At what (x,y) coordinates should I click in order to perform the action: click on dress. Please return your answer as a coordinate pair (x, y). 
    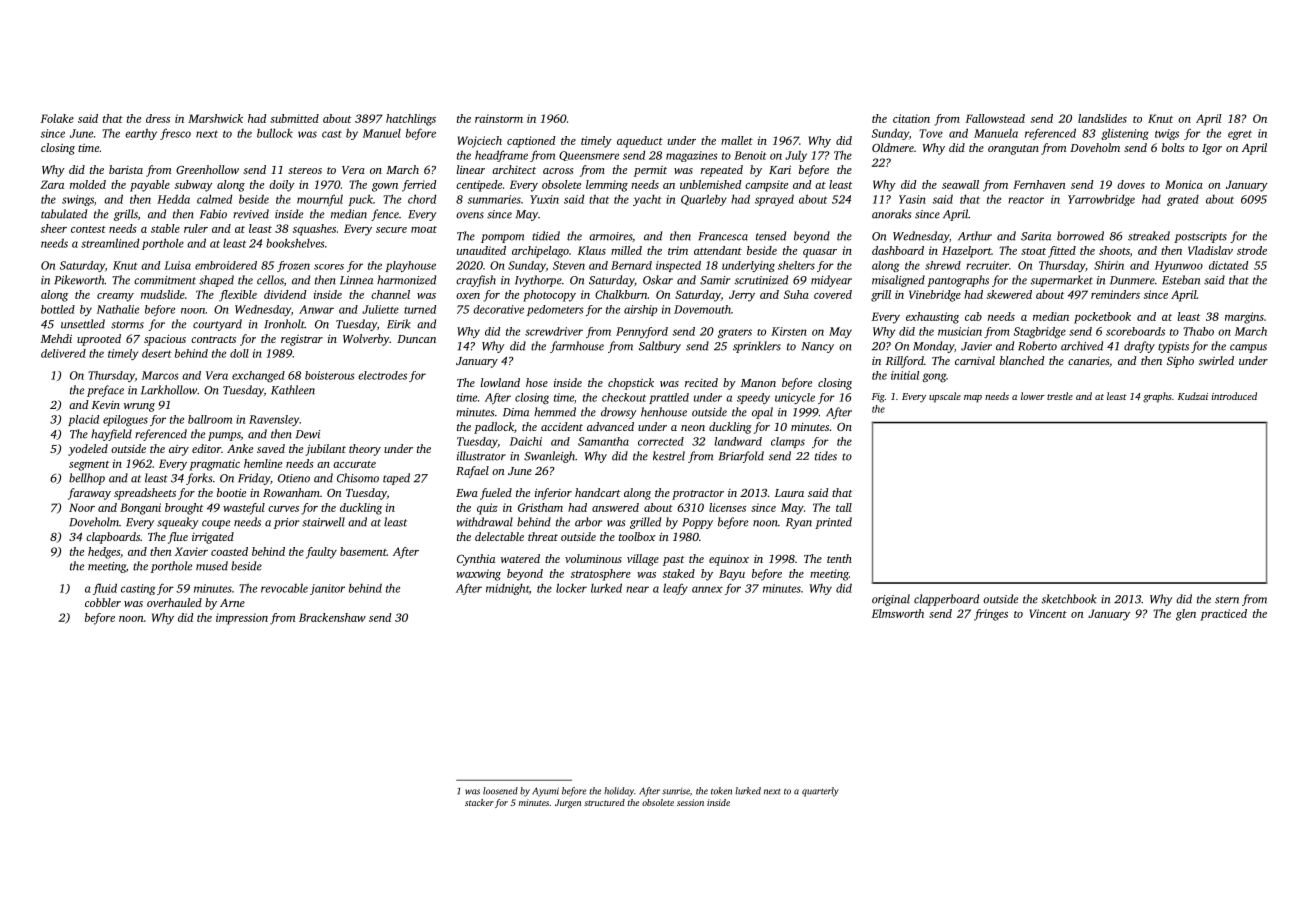
    Looking at the image, I should click on (158, 118).
